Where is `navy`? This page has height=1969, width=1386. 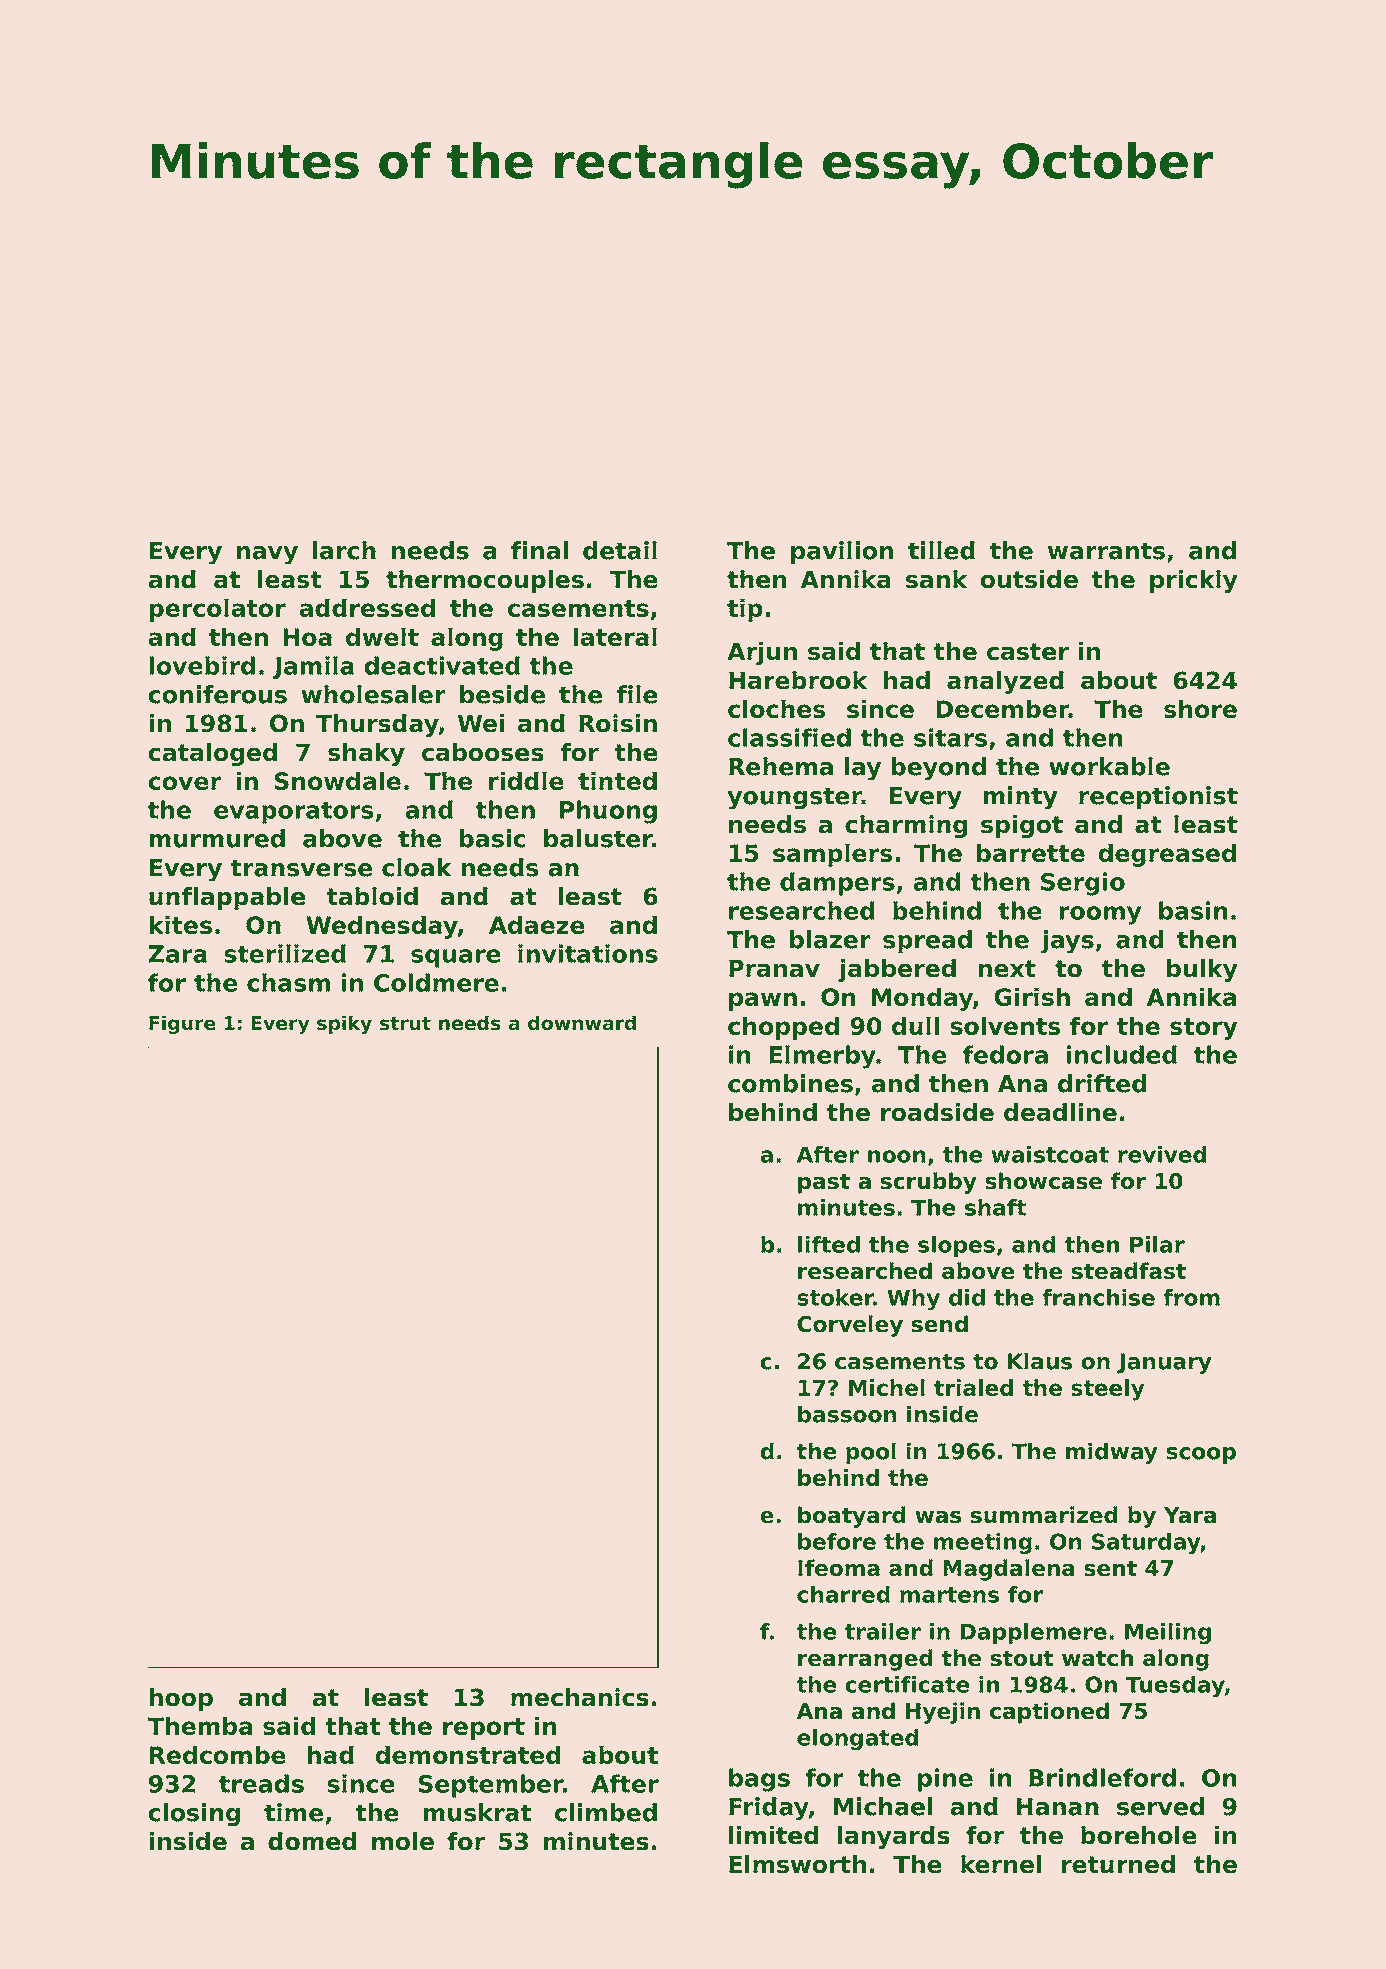 navy is located at coordinates (267, 555).
